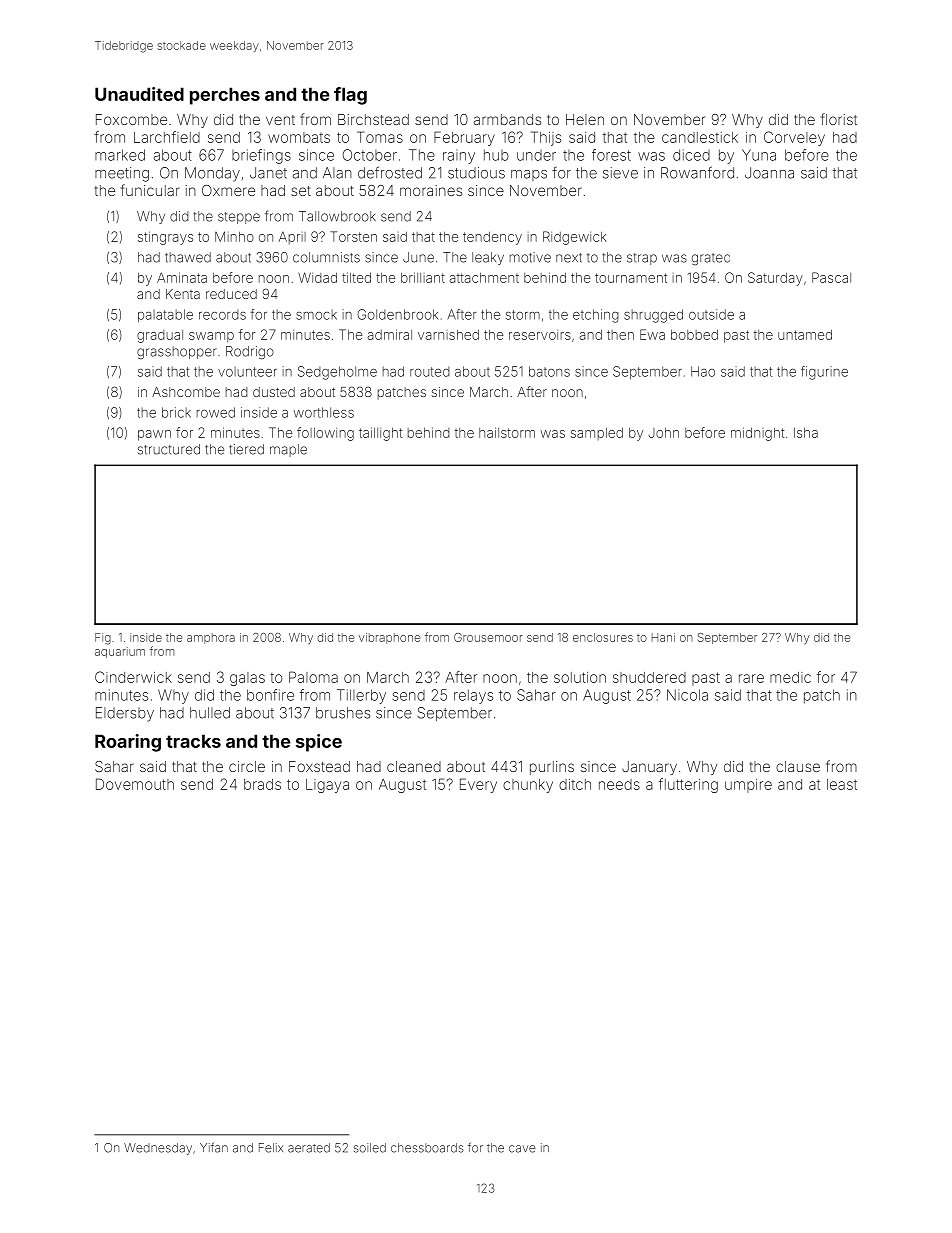 The image size is (952, 1233). I want to click on armbands, so click(507, 119).
